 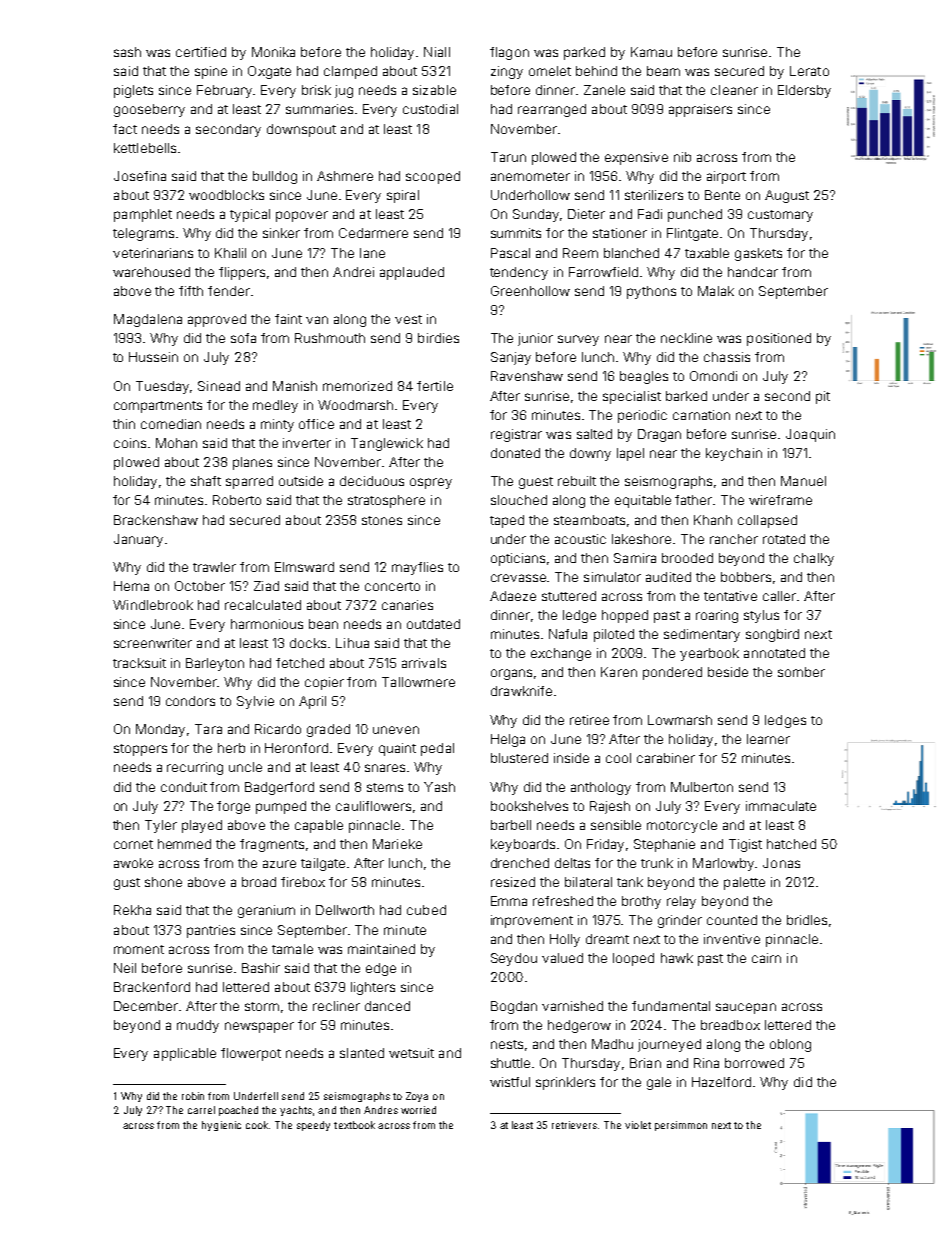 What do you see at coordinates (823, 397) in the document?
I see `pit` at bounding box center [823, 397].
